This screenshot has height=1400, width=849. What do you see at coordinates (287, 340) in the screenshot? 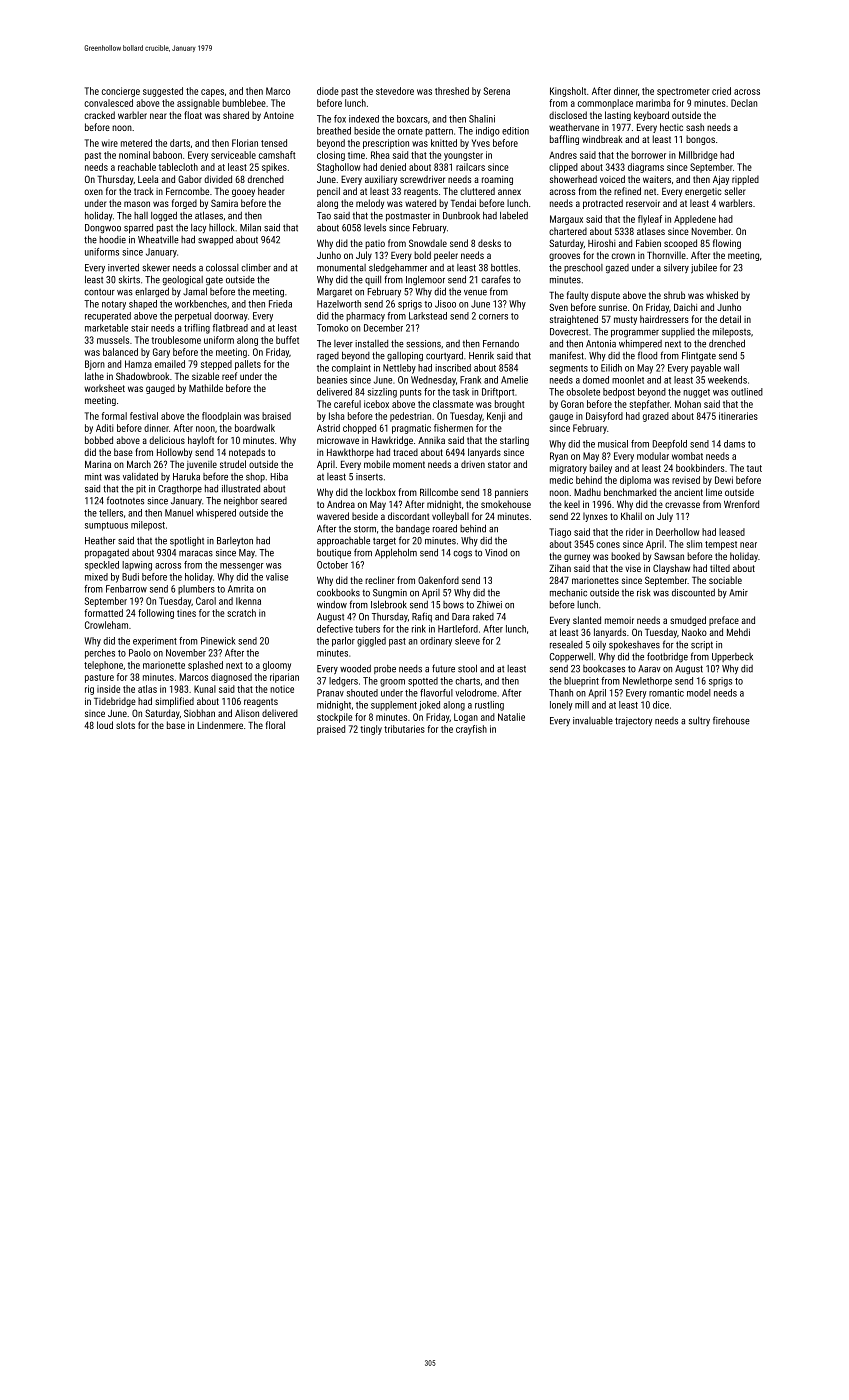
I see `buffet` at bounding box center [287, 340].
